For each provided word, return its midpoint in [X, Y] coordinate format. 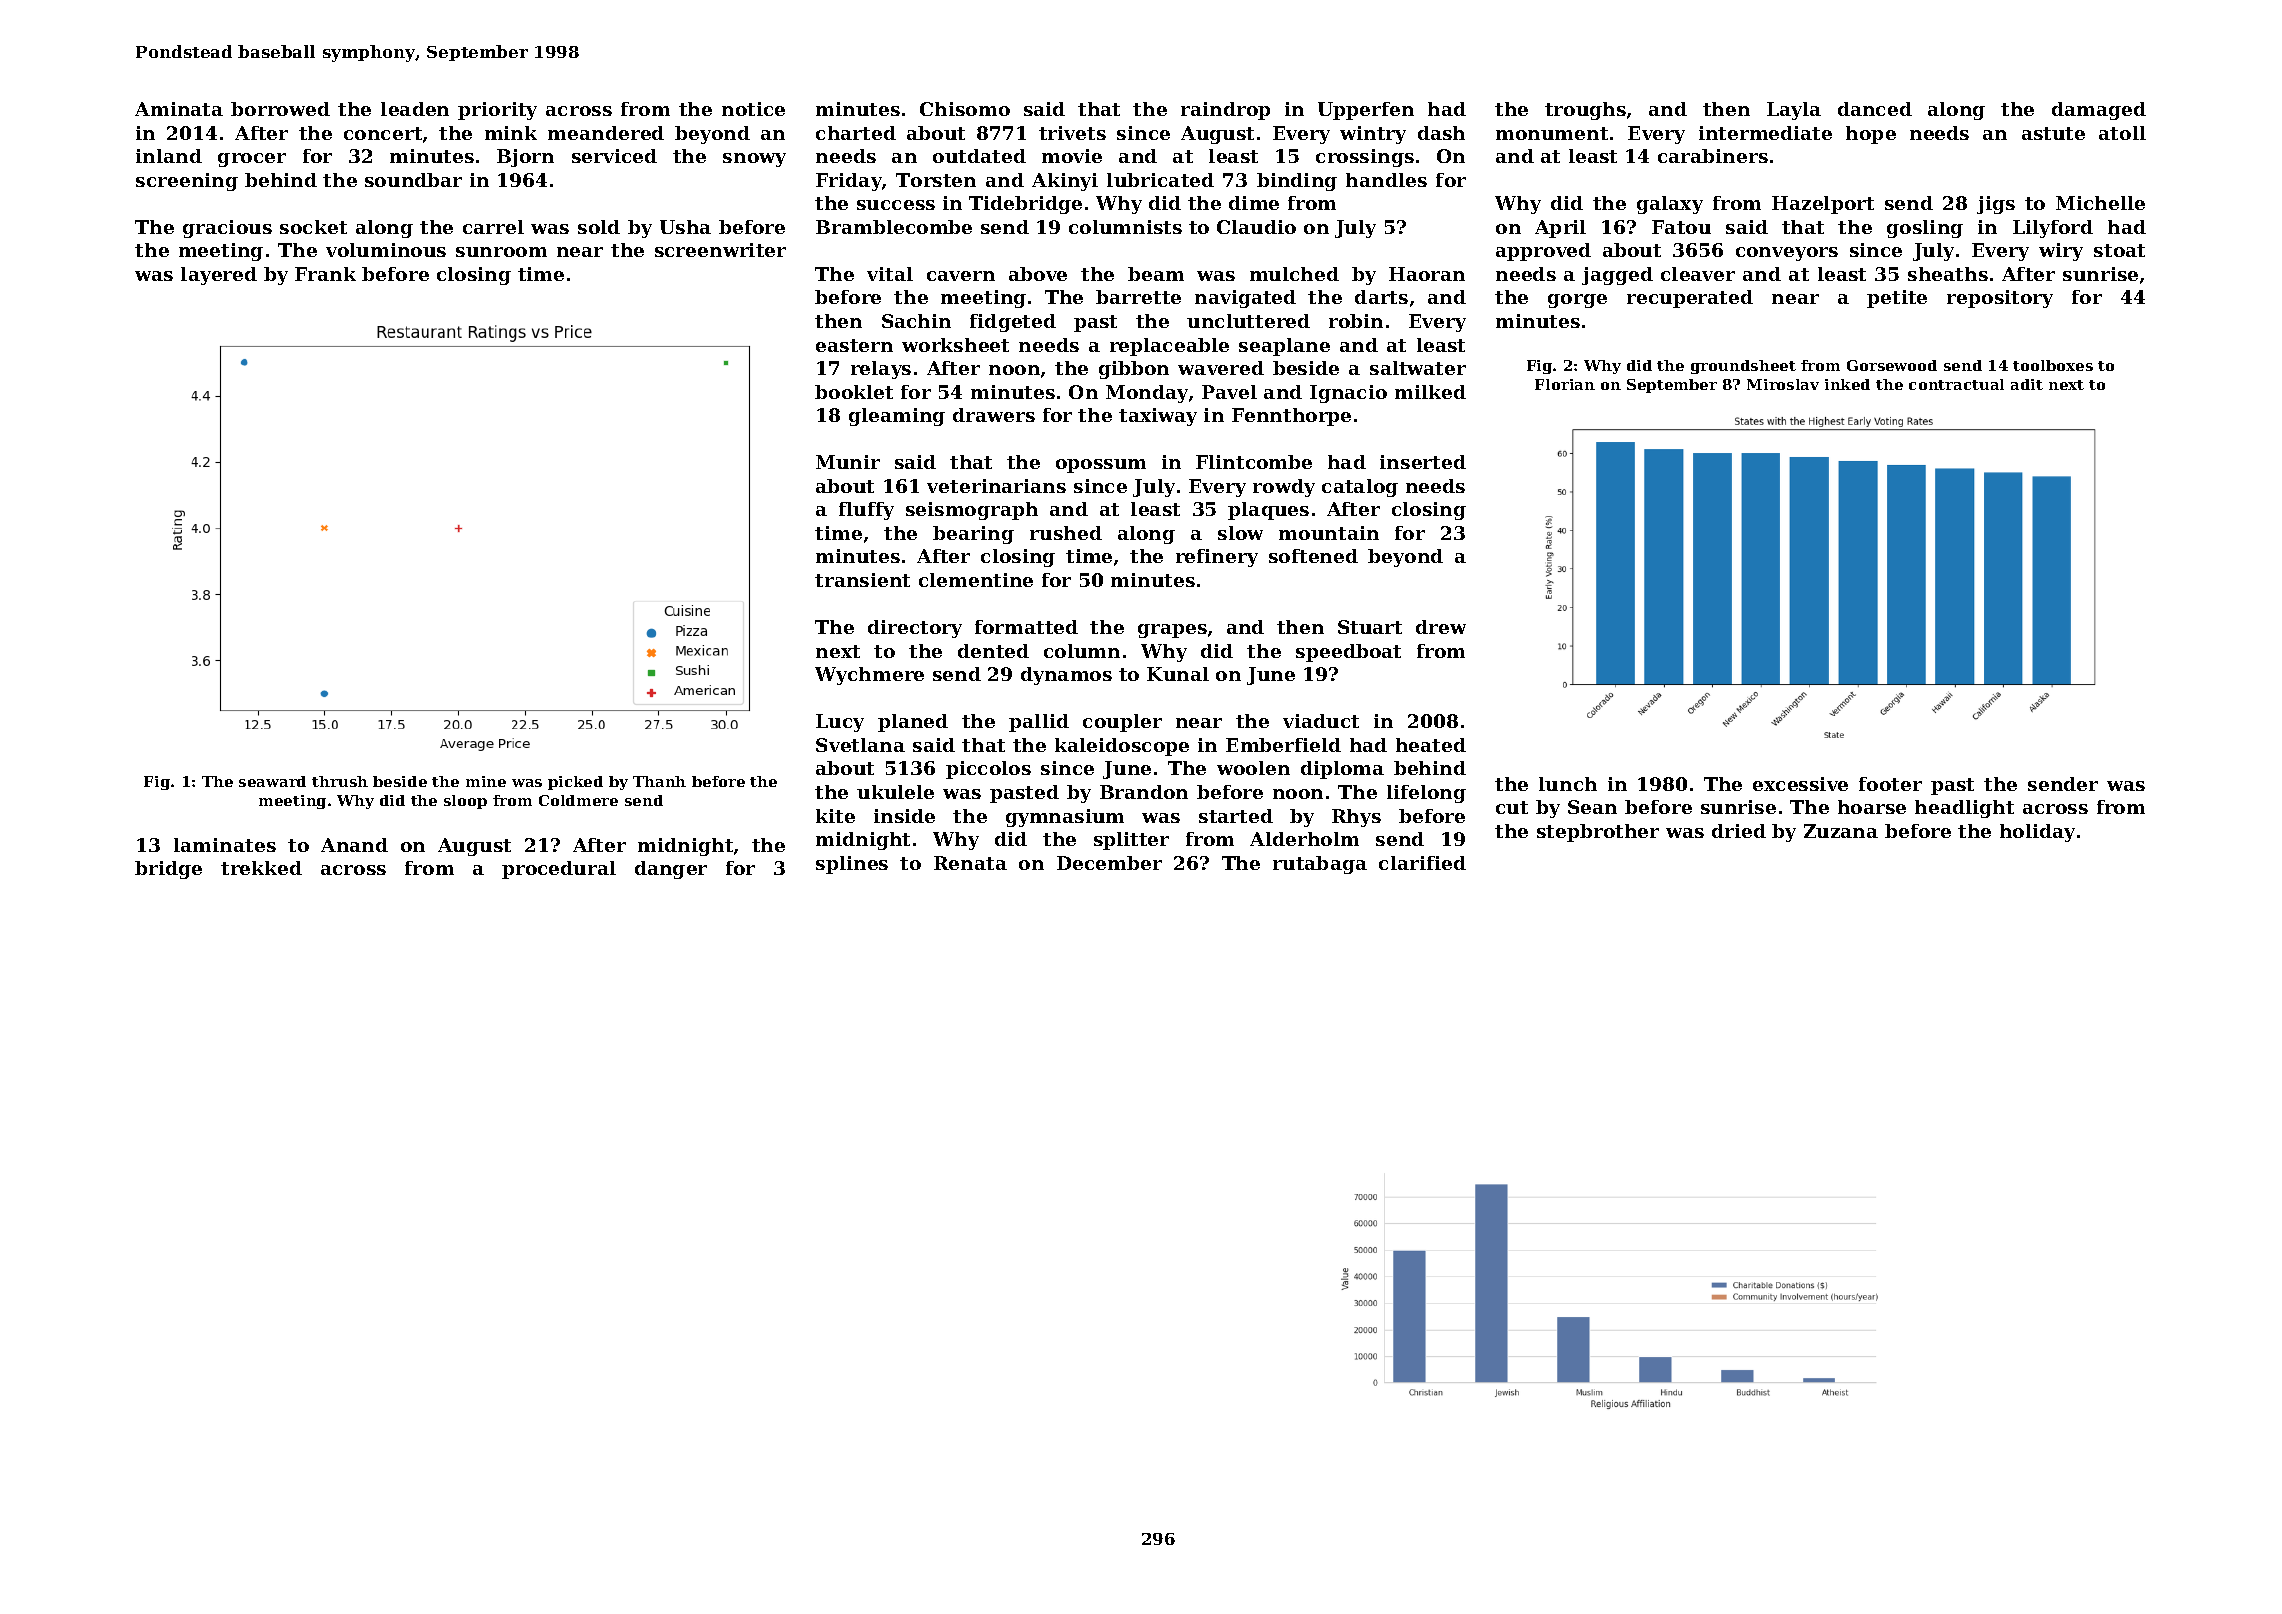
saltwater [1418, 368]
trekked [261, 868]
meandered [606, 133]
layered [219, 276]
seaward [272, 781]
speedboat [1348, 653]
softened [1313, 556]
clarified [1422, 863]
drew [1441, 627]
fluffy [866, 511]
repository [2000, 299]
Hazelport [1823, 205]
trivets [1072, 133]
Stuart [1370, 627]
